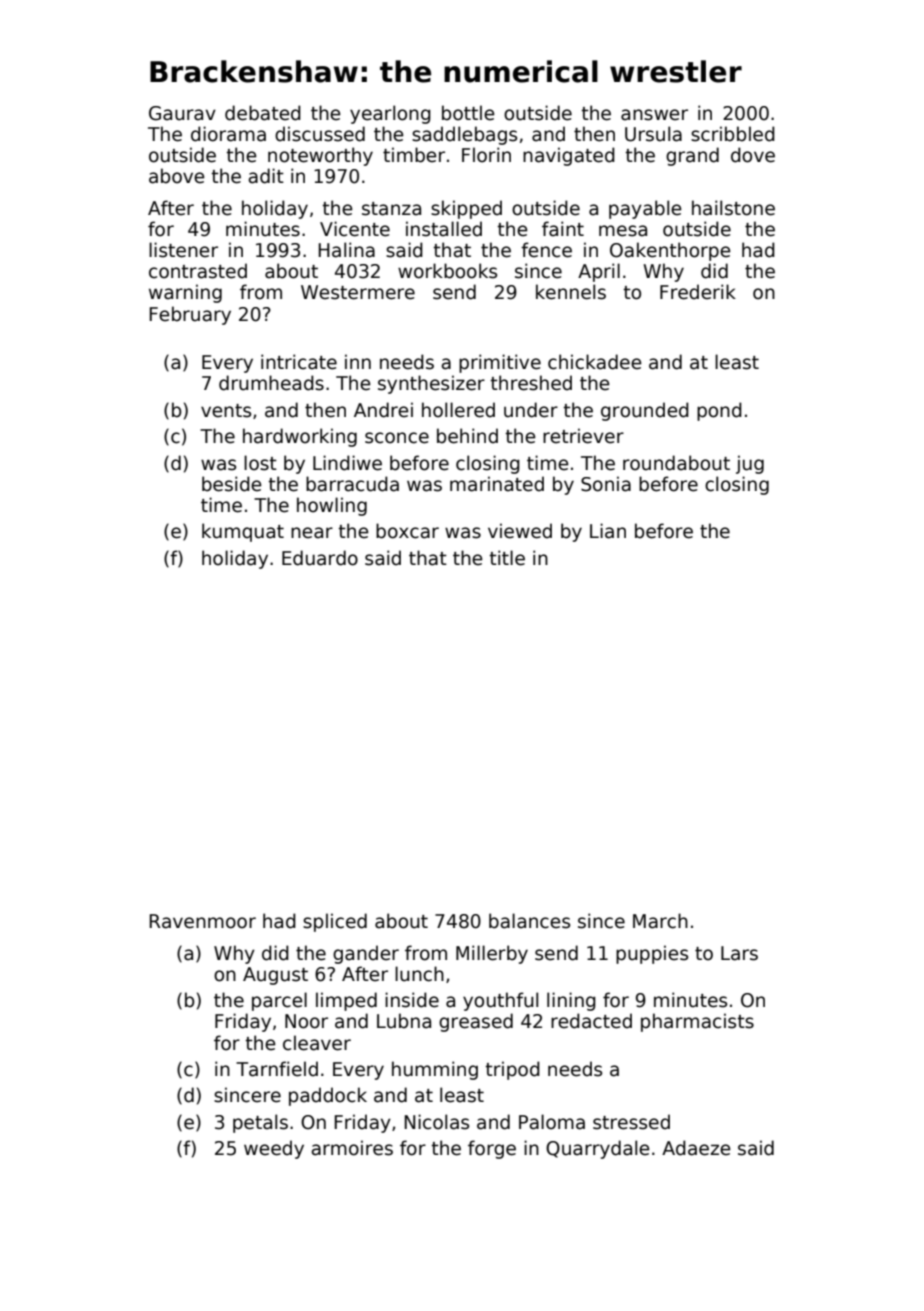 This screenshot has width=924, height=1311. What do you see at coordinates (274, 1149) in the screenshot?
I see `weedy` at bounding box center [274, 1149].
